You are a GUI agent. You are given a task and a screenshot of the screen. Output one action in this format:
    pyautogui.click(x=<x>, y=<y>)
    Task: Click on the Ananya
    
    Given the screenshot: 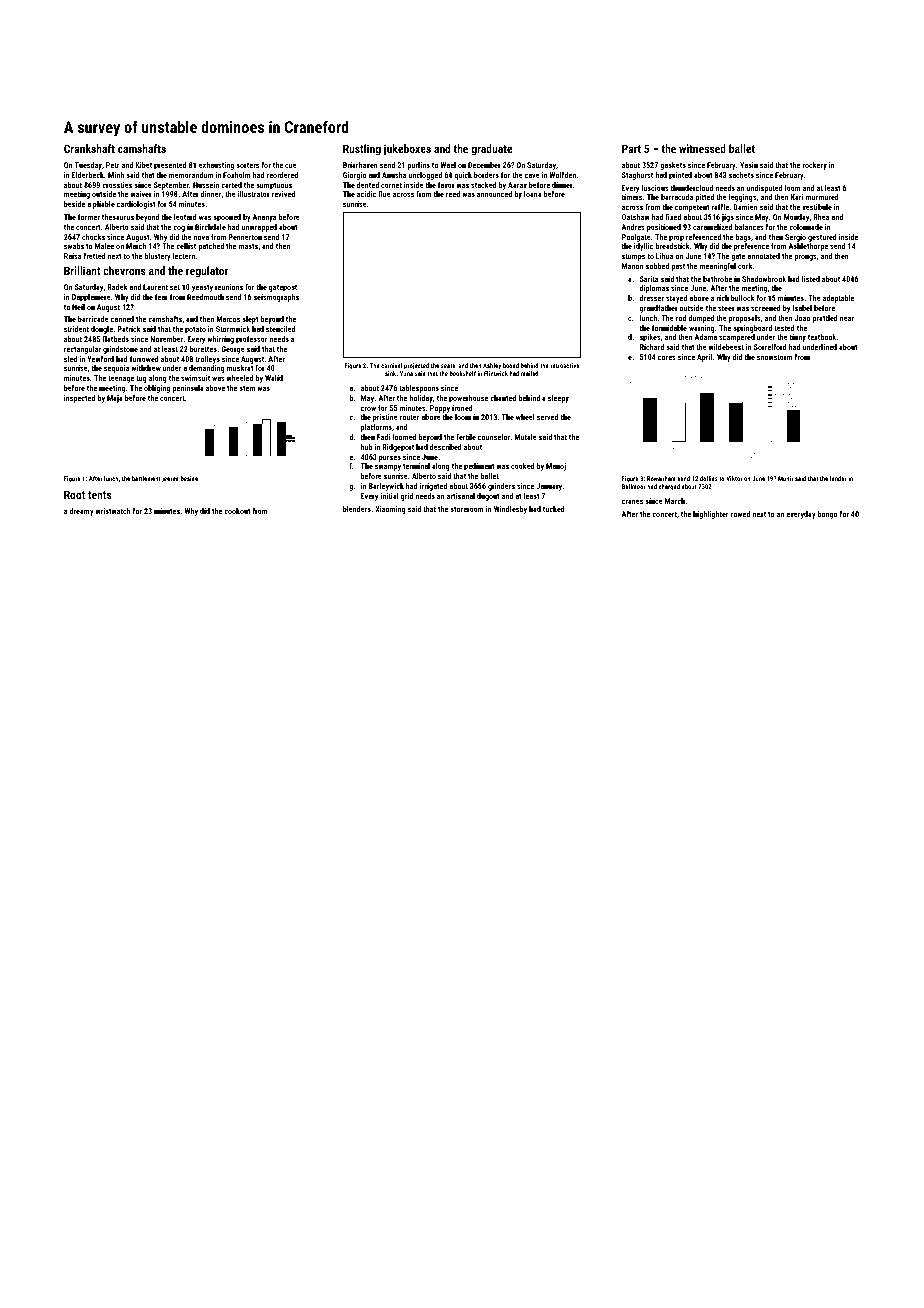 What is the action you would take?
    pyautogui.click(x=264, y=218)
